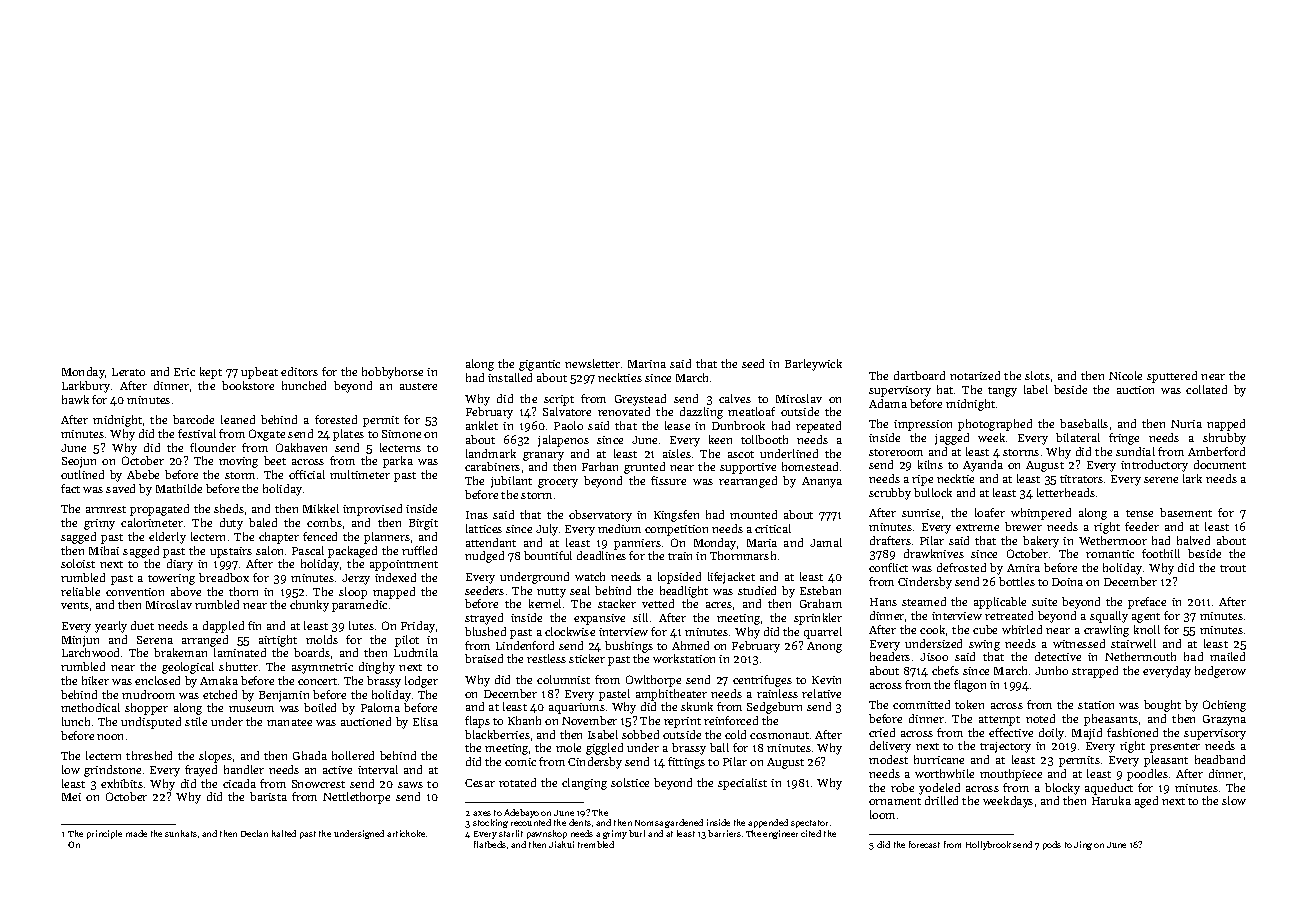 This screenshot has width=1308, height=924. Describe the element at coordinates (1147, 629) in the screenshot. I see `knoll` at that location.
